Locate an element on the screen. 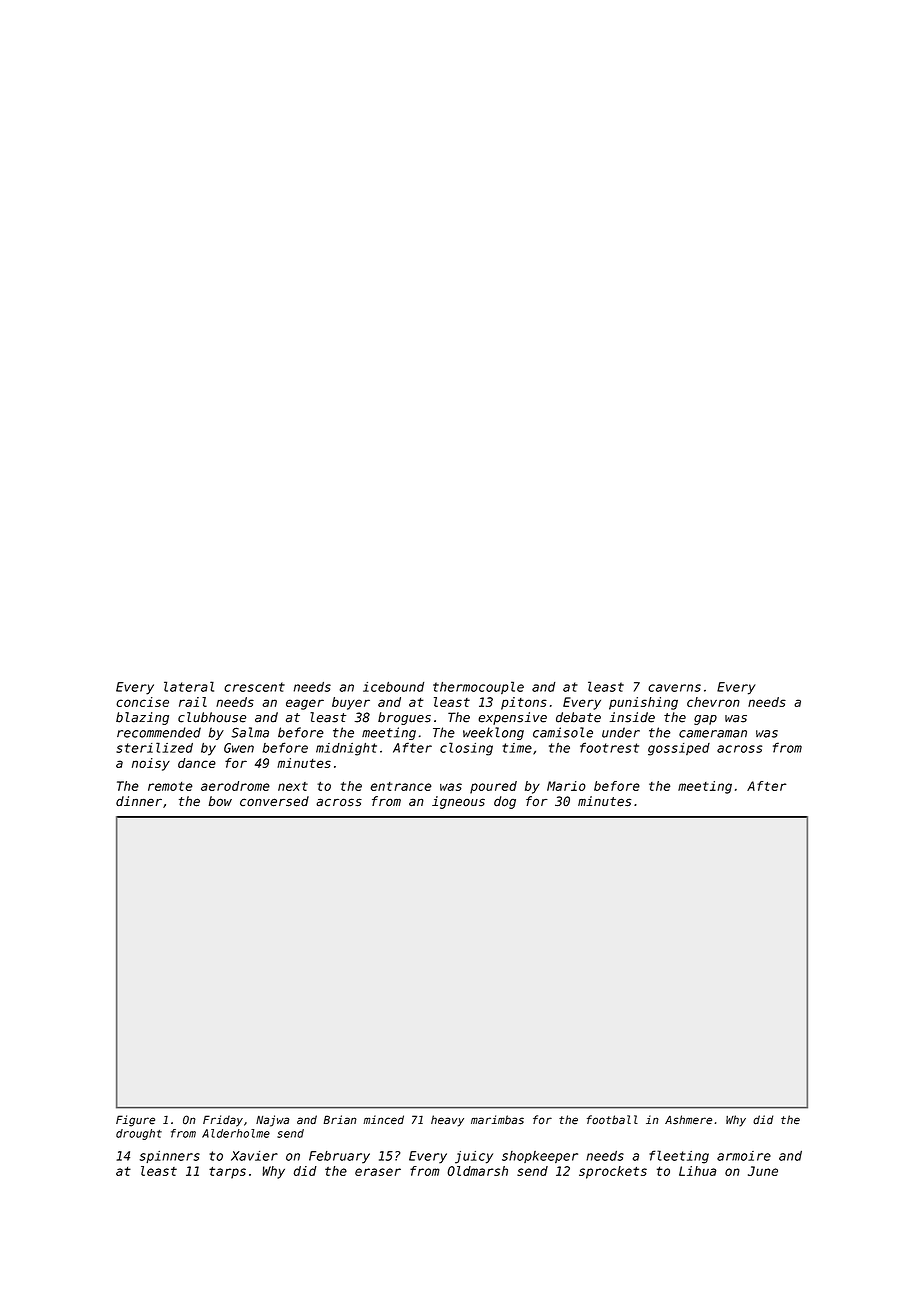 This screenshot has height=1308, width=924. Oldmarsh is located at coordinates (477, 1171).
